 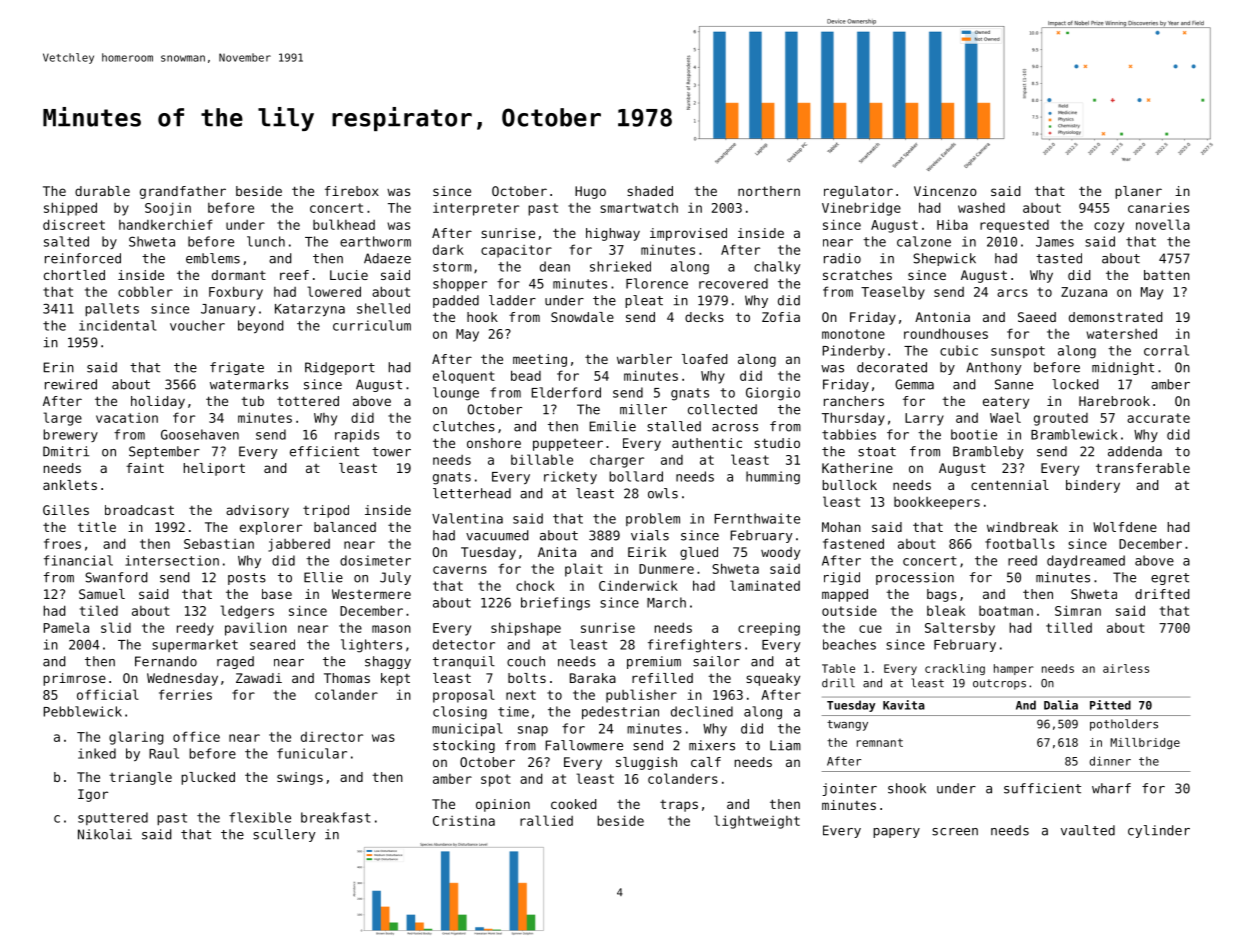 What do you see at coordinates (915, 578) in the document?
I see `procession` at bounding box center [915, 578].
